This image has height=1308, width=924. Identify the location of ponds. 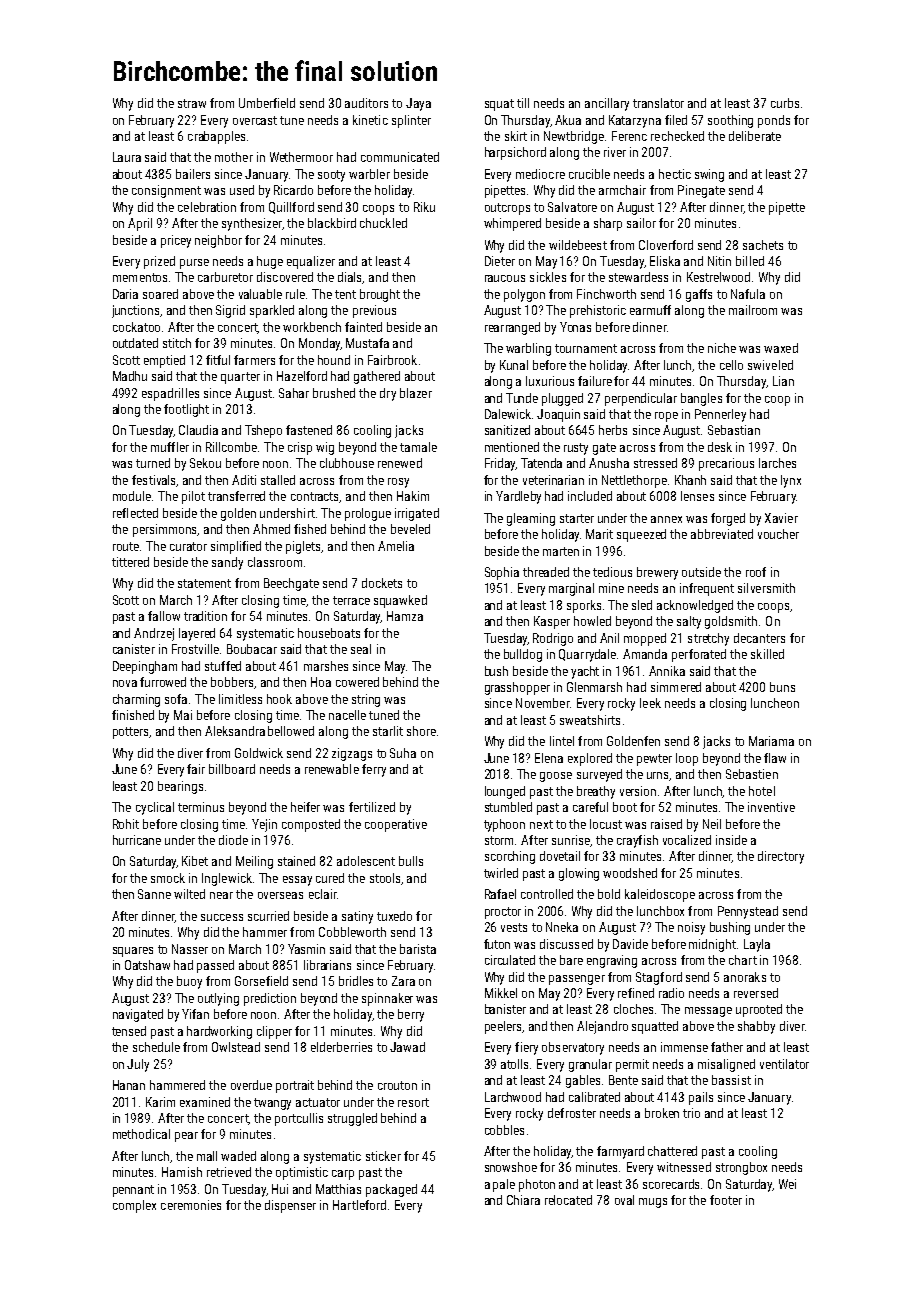
(774, 121).
